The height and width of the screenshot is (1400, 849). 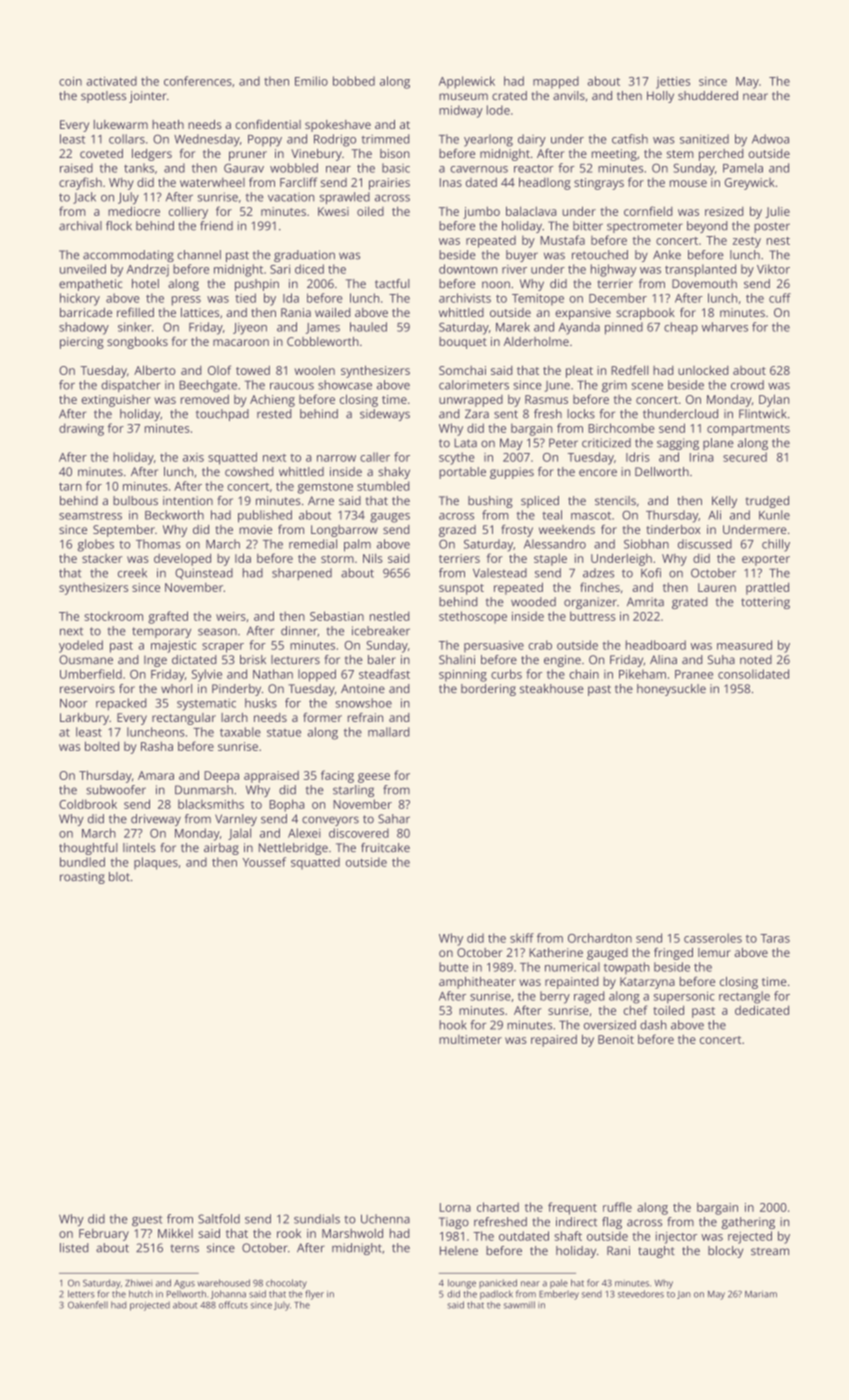 What do you see at coordinates (481, 212) in the screenshot?
I see `jumbo` at bounding box center [481, 212].
